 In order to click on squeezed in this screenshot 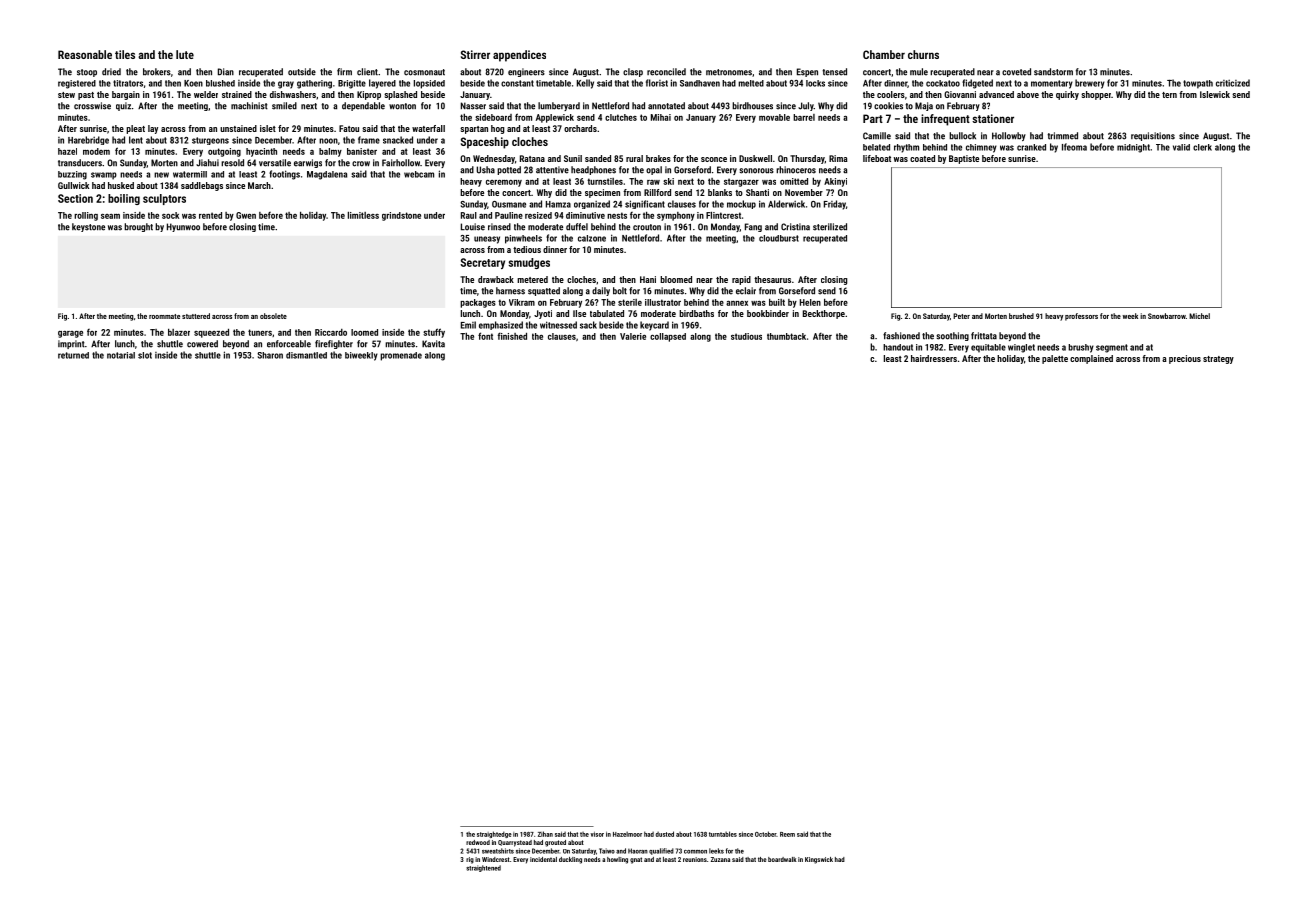, I will do `click(211, 333)`.
